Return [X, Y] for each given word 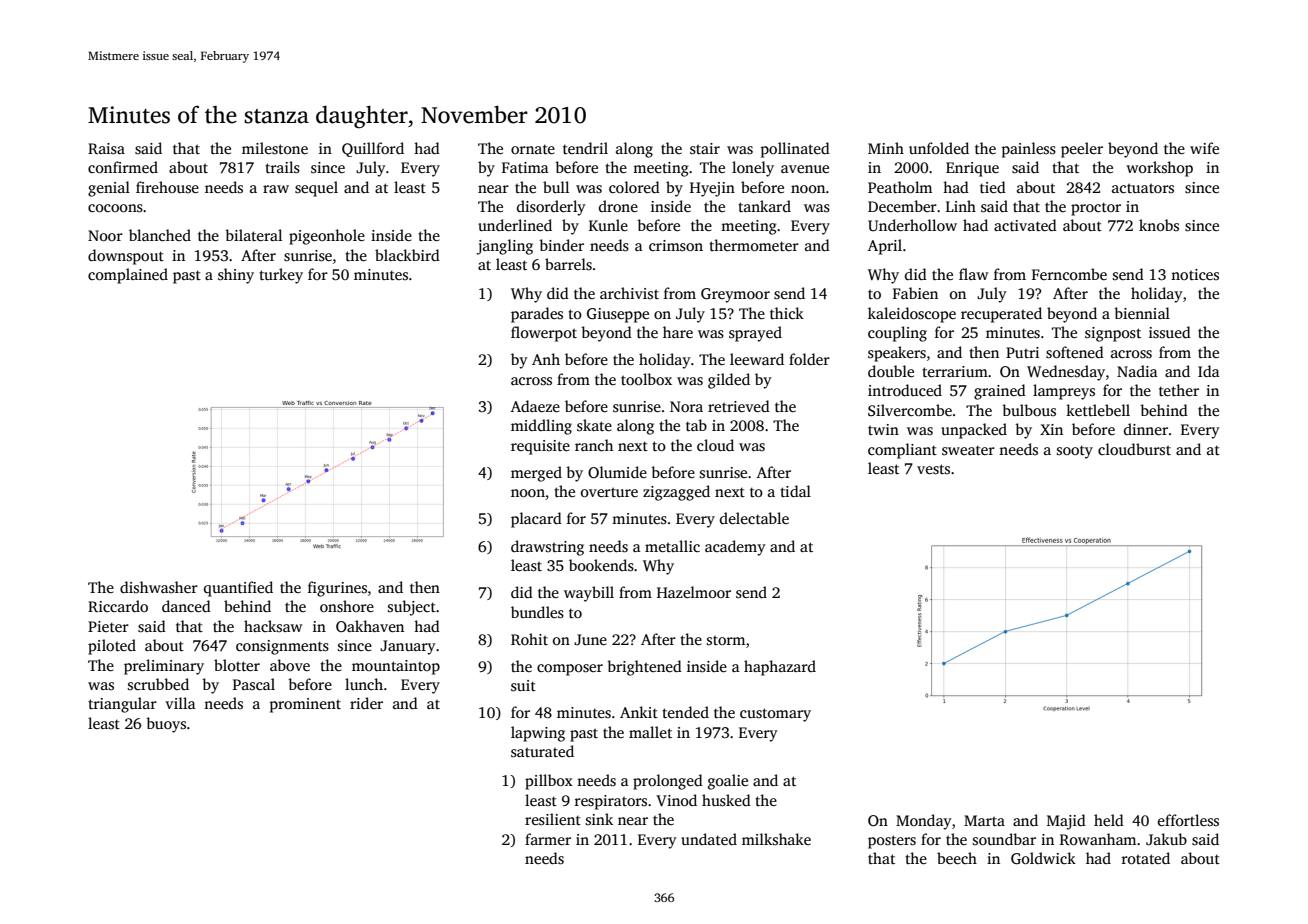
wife [1204, 148]
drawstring [547, 548]
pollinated [795, 150]
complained [128, 276]
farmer [548, 839]
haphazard [780, 668]
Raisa [106, 149]
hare [678, 332]
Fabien [915, 293]
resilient [553, 819]
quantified [238, 589]
